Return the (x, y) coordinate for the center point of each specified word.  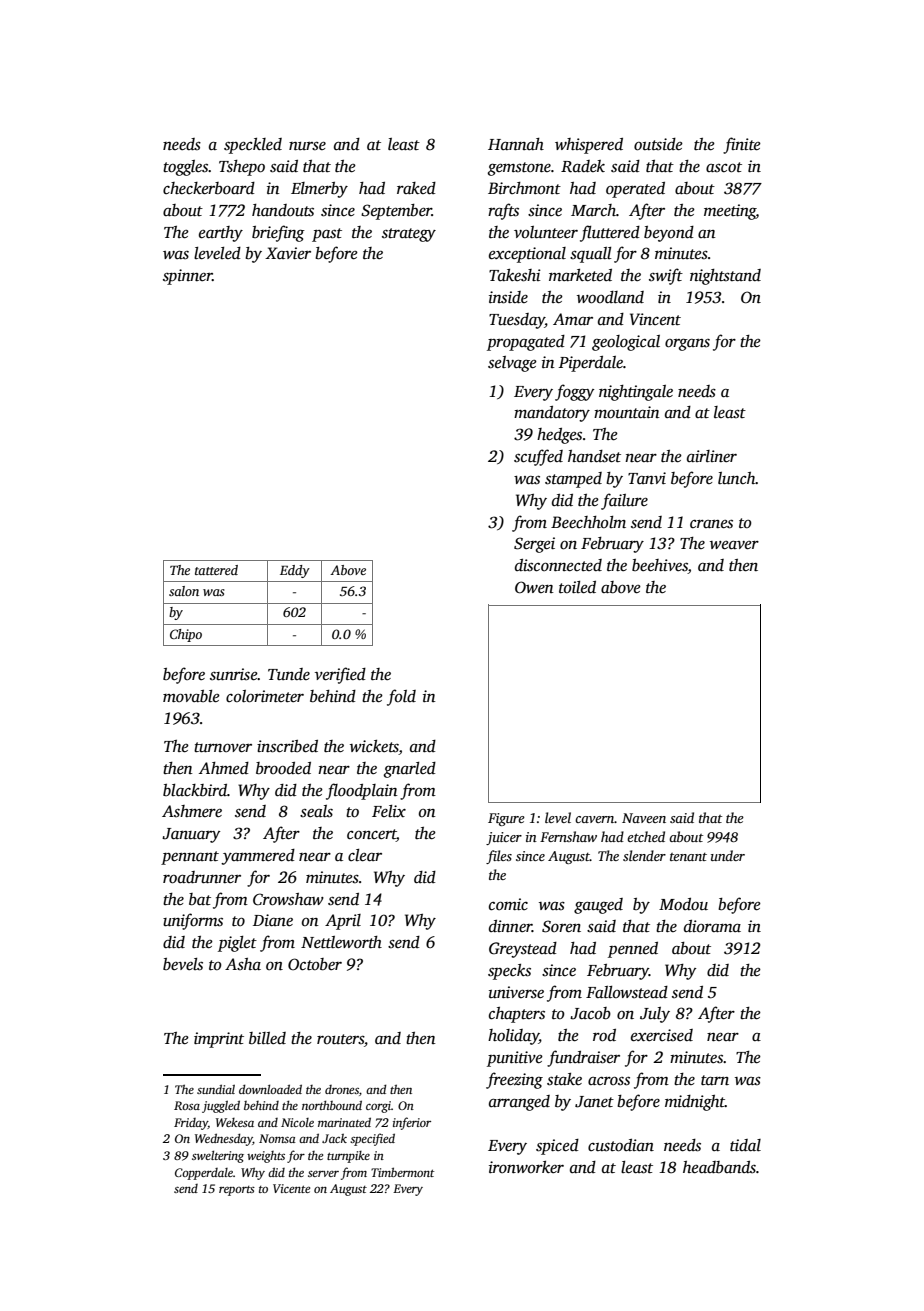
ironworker (526, 1167)
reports (237, 1191)
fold (401, 697)
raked (416, 188)
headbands (719, 1167)
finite (742, 145)
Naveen (644, 818)
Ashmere (192, 811)
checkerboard (209, 188)
